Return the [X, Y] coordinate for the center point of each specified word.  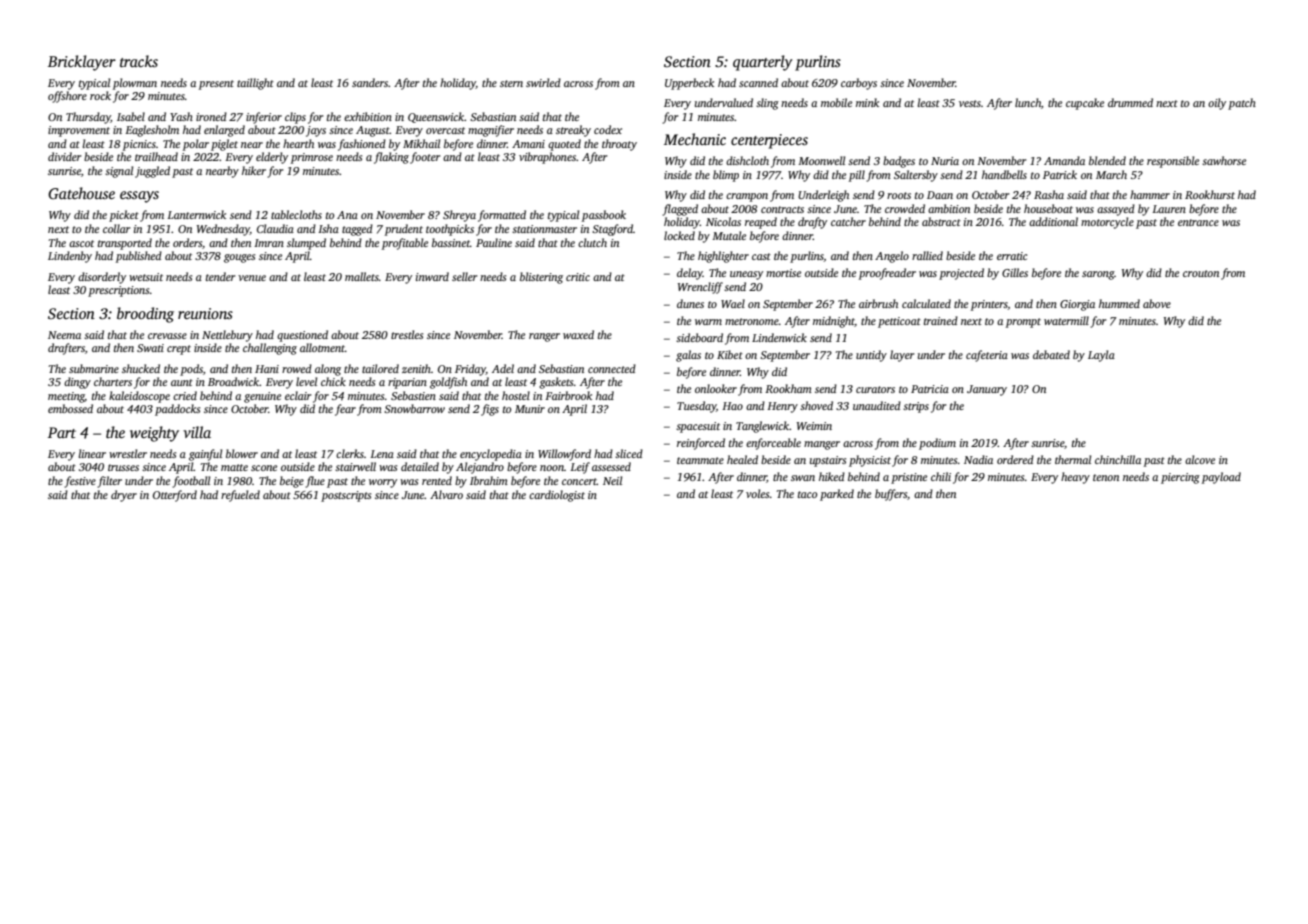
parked [837, 495]
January [987, 390]
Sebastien [413, 395]
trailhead [156, 156]
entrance [1198, 222]
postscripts [346, 496]
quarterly [763, 63]
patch [1242, 104]
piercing [1180, 478]
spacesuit [698, 427]
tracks [139, 61]
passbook [604, 216]
